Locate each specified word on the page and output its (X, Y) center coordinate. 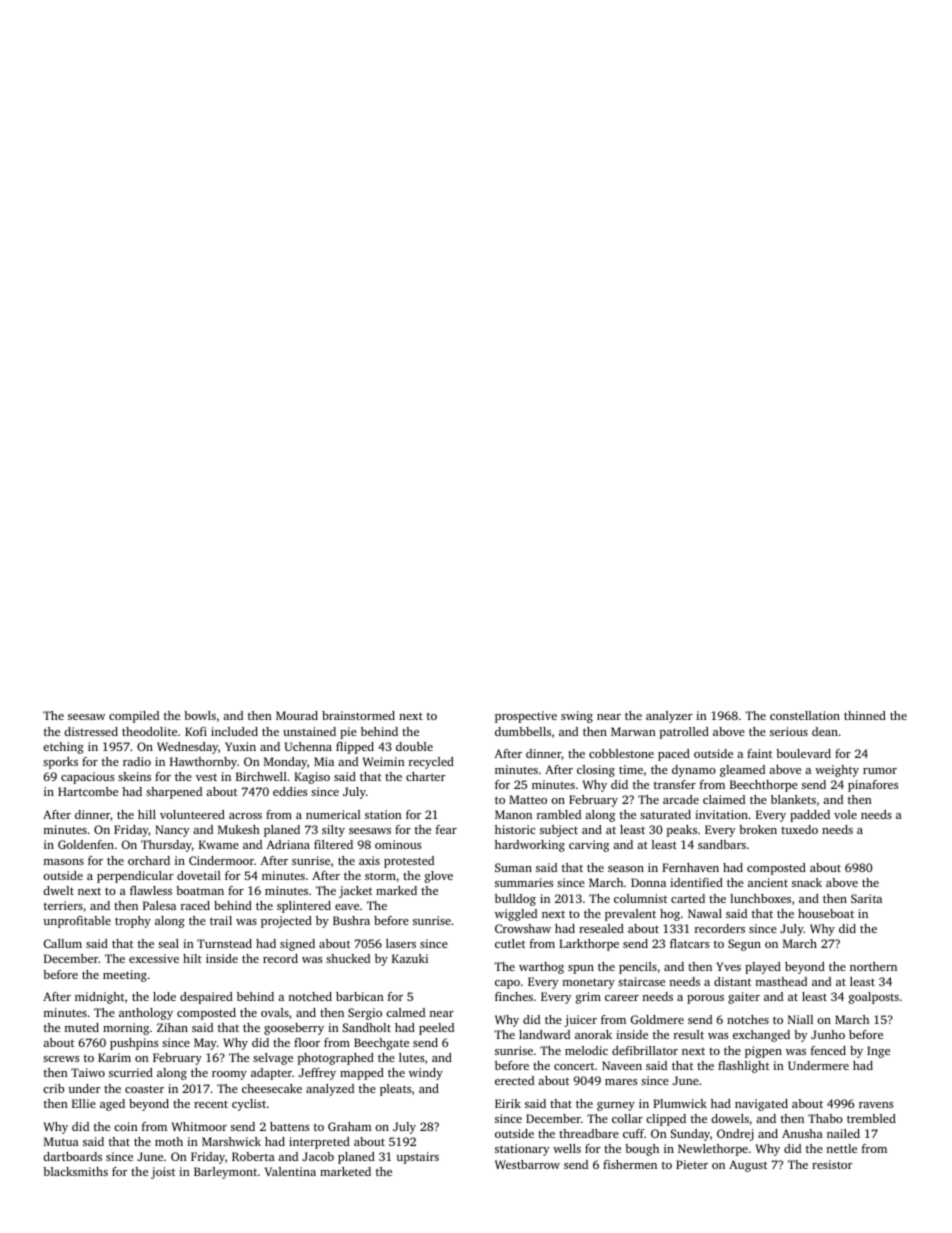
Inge (878, 1052)
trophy (133, 922)
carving (589, 846)
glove (439, 877)
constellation (805, 715)
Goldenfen (86, 844)
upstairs (417, 1158)
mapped (362, 1074)
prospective (526, 717)
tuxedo (799, 829)
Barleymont (225, 1173)
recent (211, 1104)
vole (845, 814)
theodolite (149, 731)
